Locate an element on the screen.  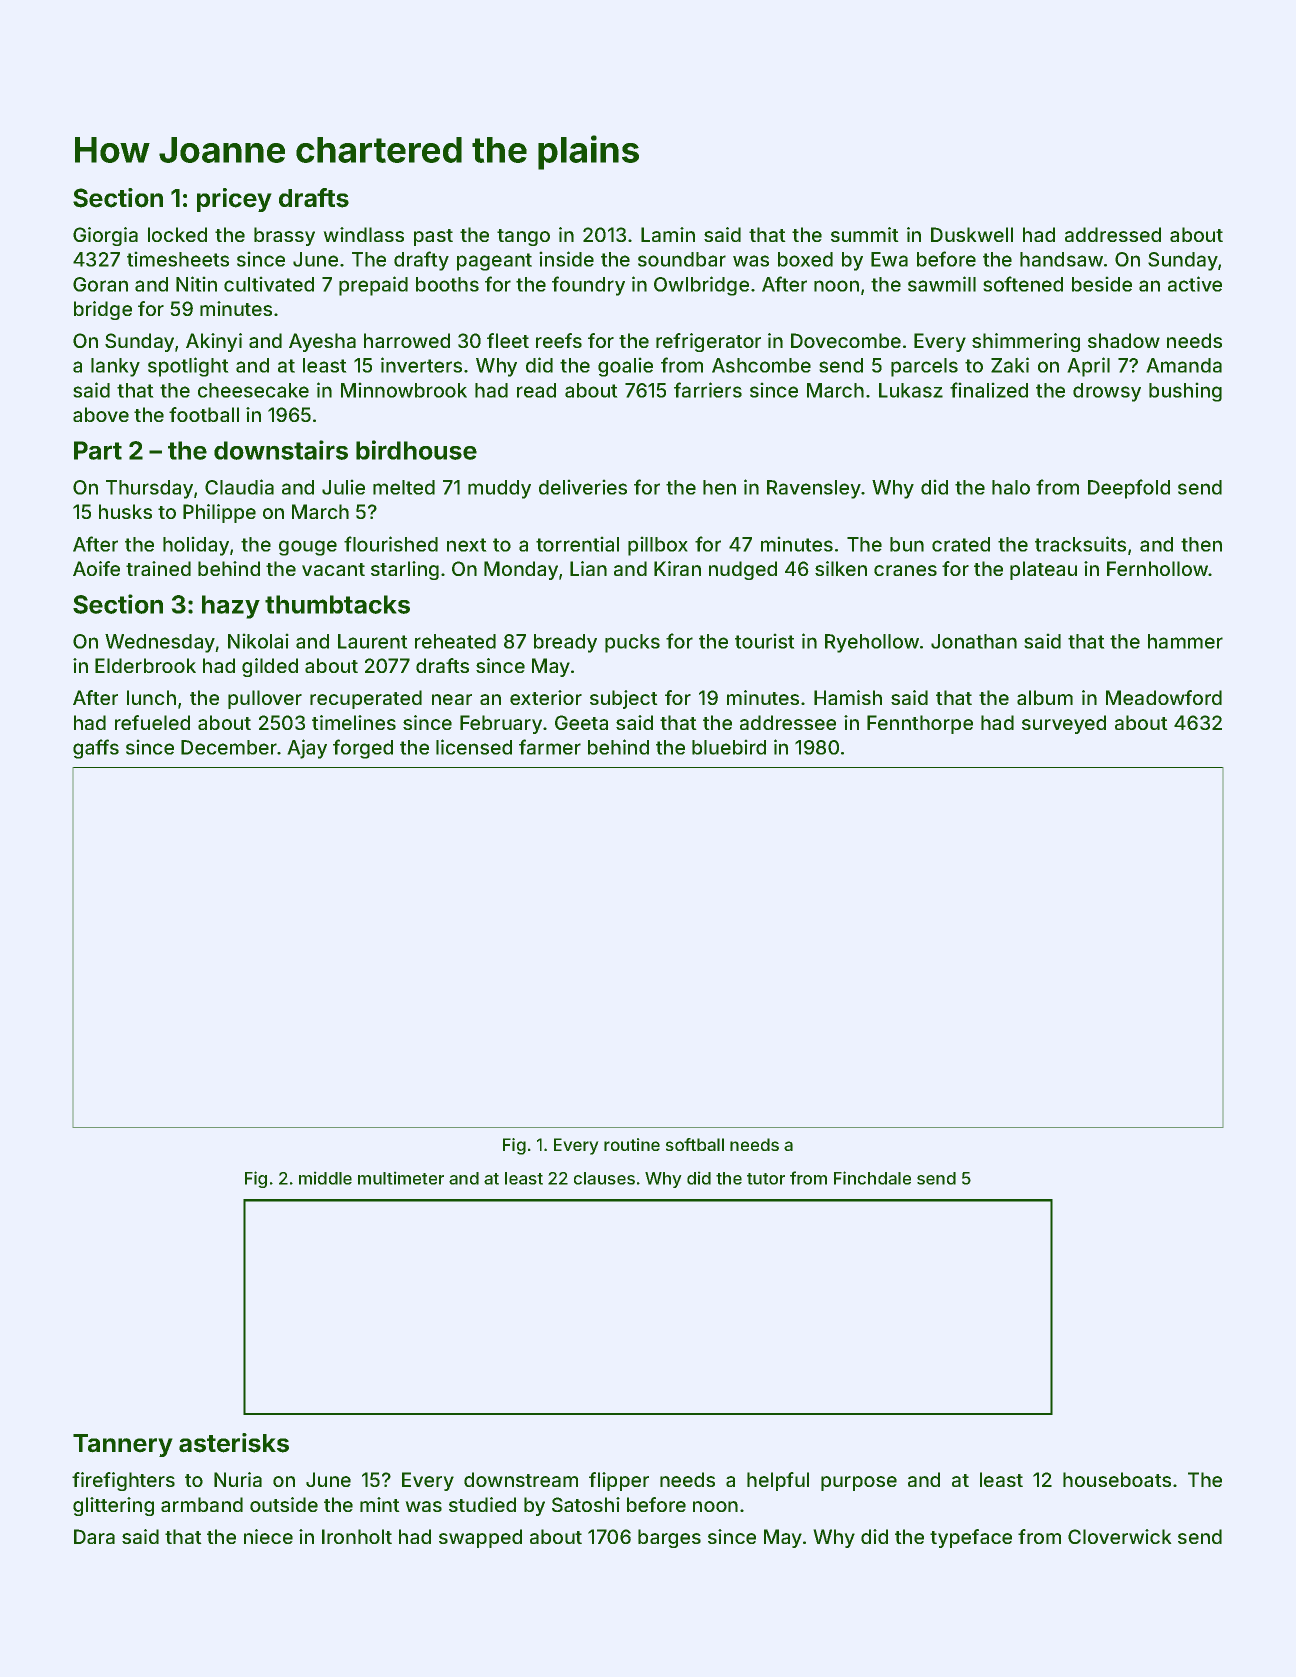
Giorgia is located at coordinates (105, 236).
